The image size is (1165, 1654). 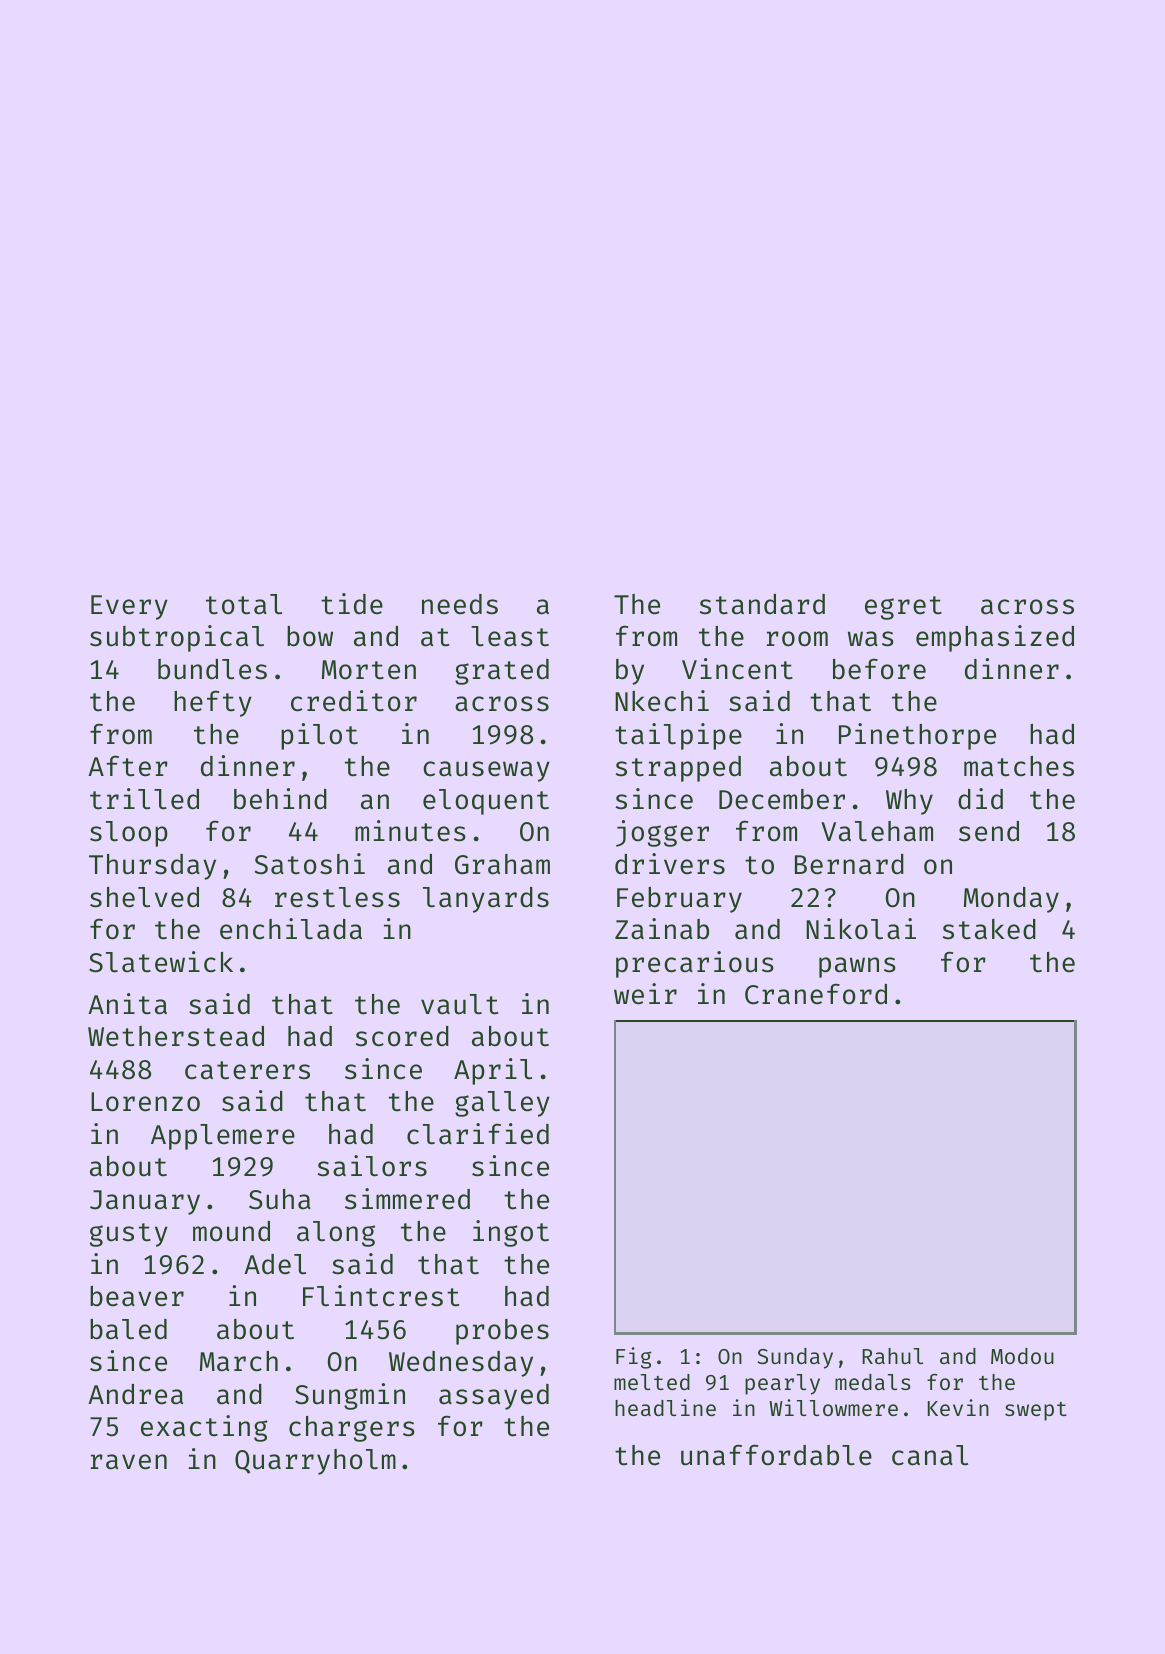 What do you see at coordinates (917, 736) in the screenshot?
I see `Pinethorpe` at bounding box center [917, 736].
